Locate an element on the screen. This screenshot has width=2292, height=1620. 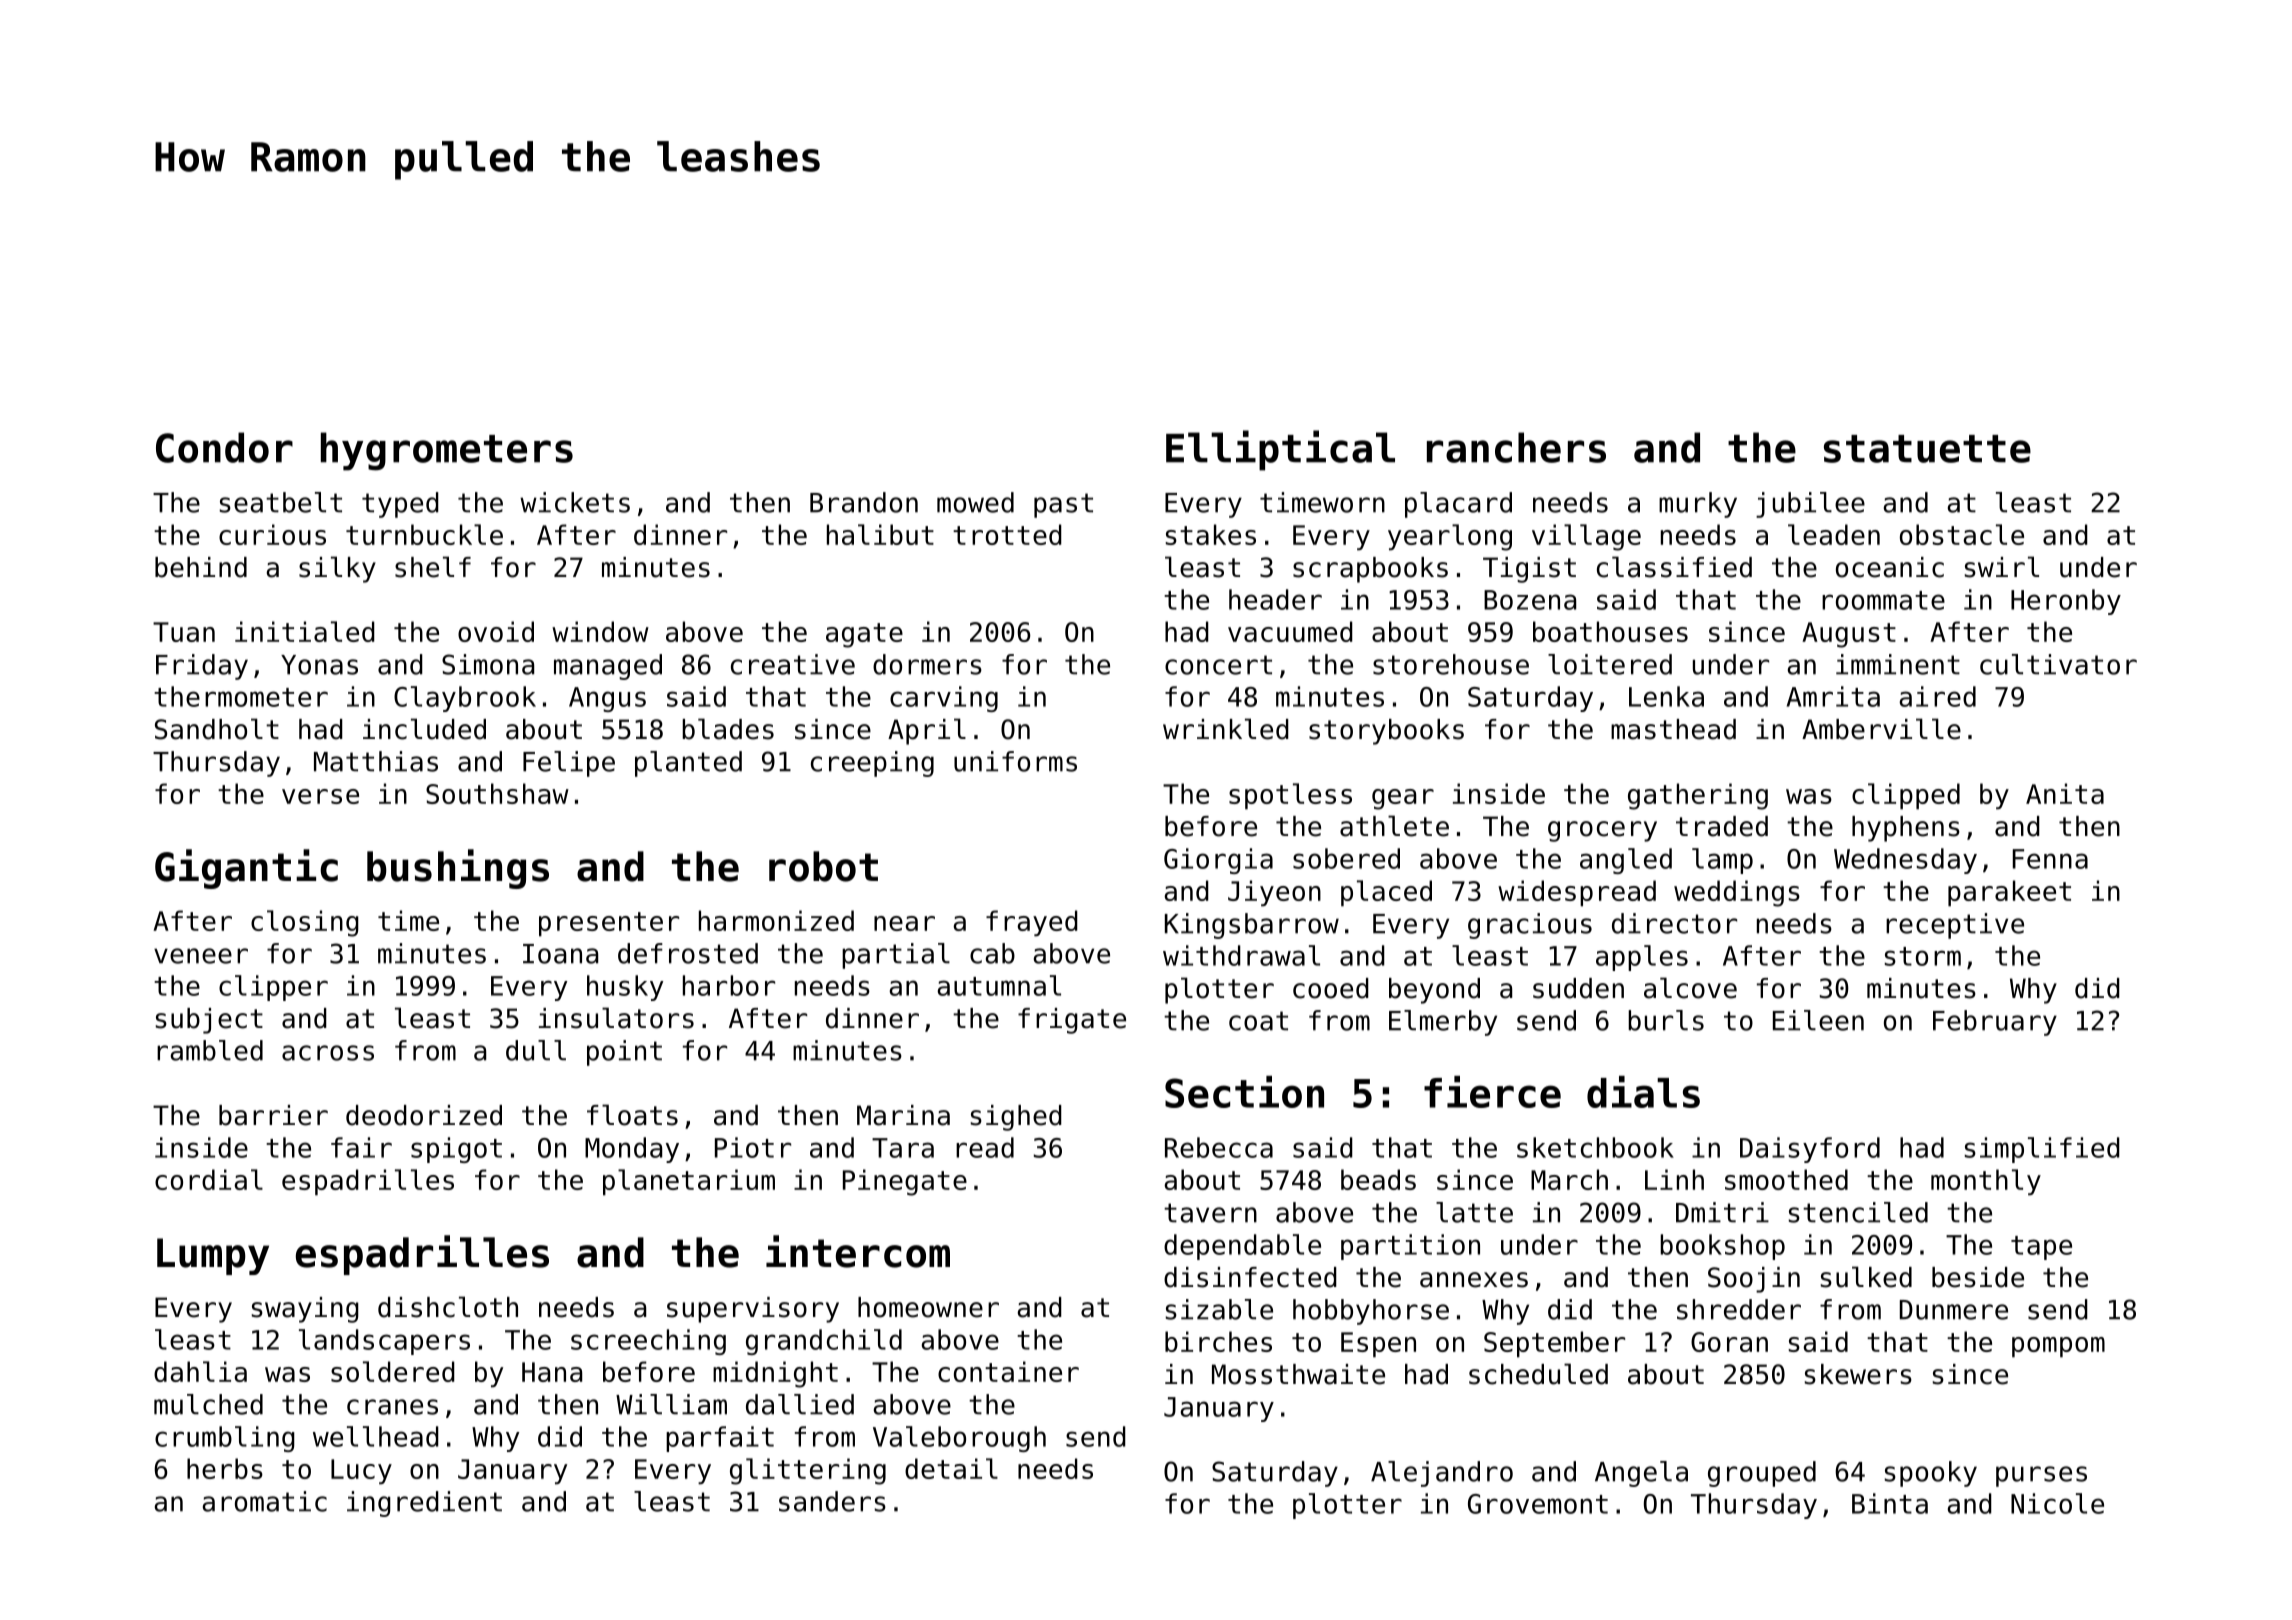
wrinkled is located at coordinates (1226, 729).
